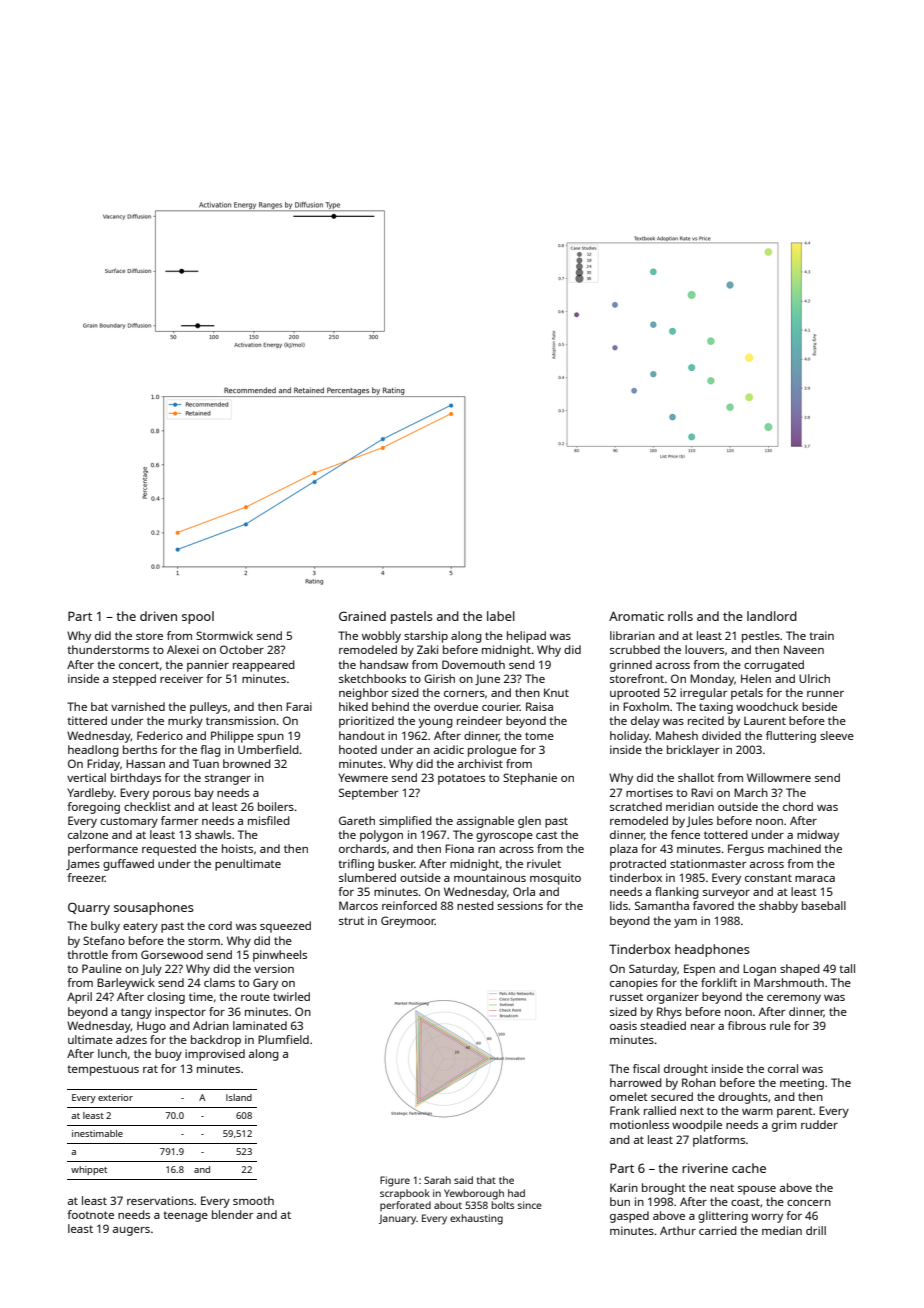 This screenshot has height=1308, width=924. Describe the element at coordinates (705, 1168) in the screenshot. I see `riverine` at that location.
